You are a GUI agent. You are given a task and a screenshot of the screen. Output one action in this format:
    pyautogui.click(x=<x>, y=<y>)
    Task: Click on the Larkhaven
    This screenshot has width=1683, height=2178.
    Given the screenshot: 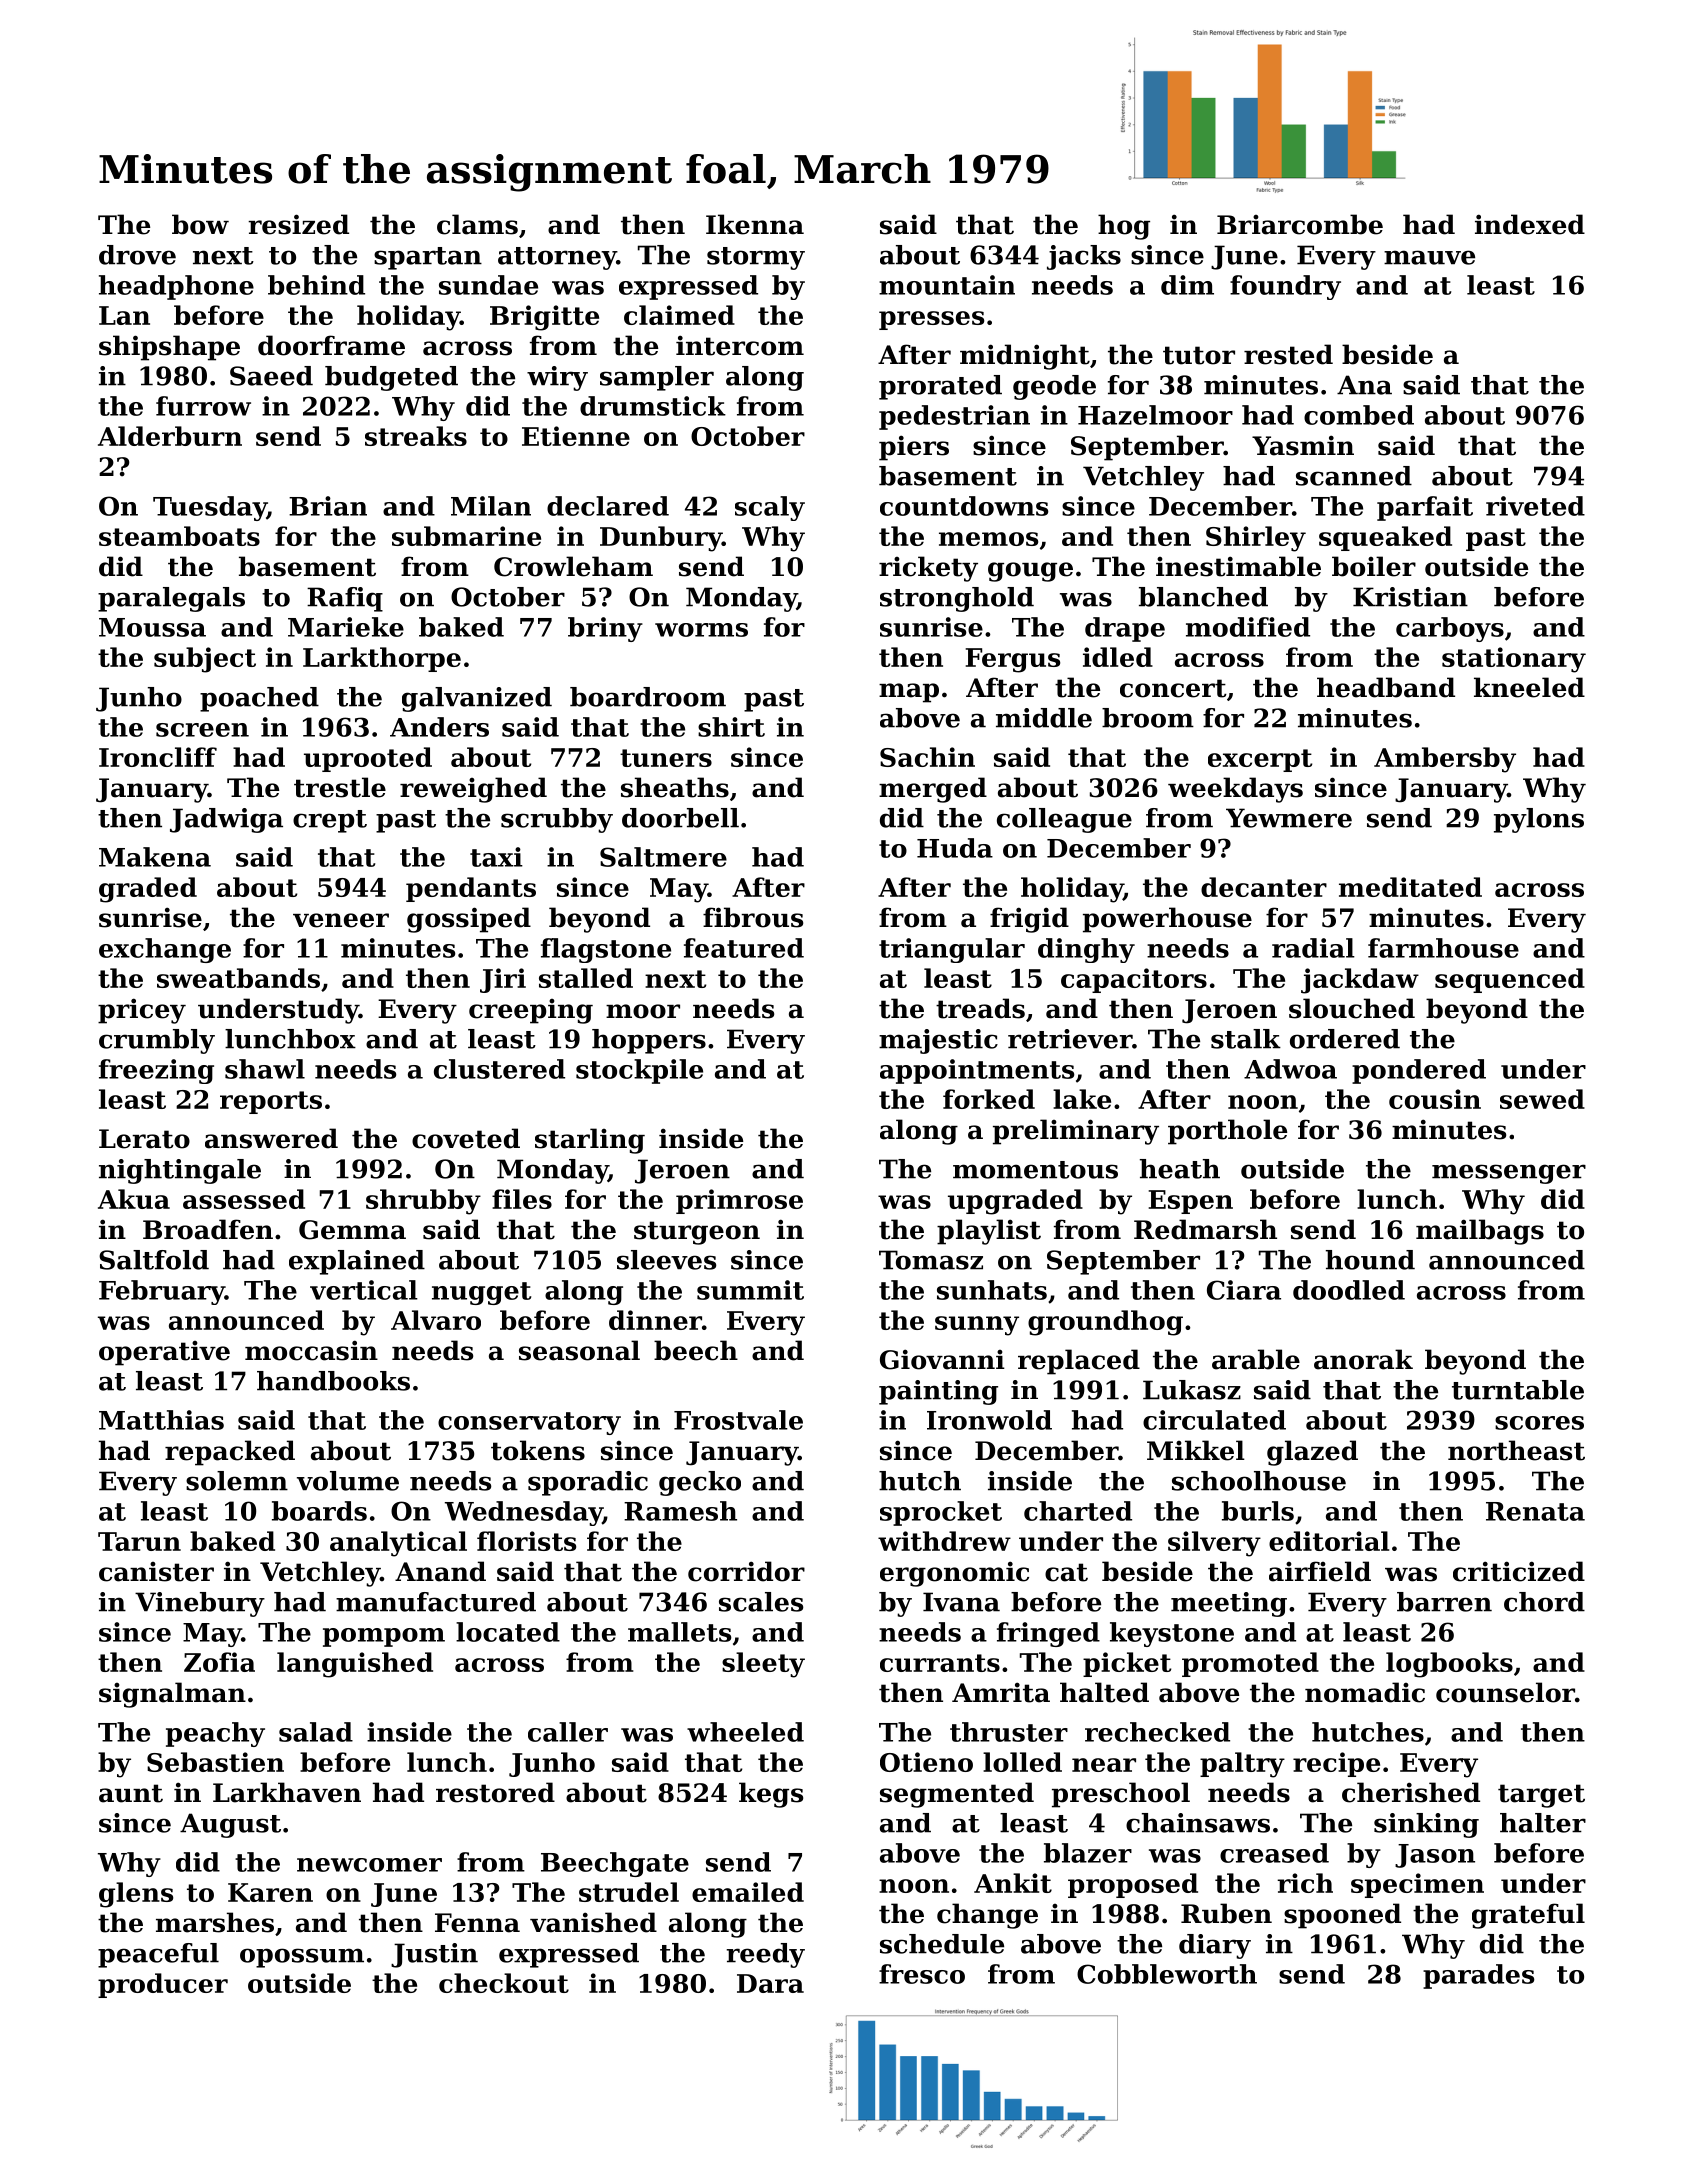 What is the action you would take?
    pyautogui.click(x=287, y=1792)
